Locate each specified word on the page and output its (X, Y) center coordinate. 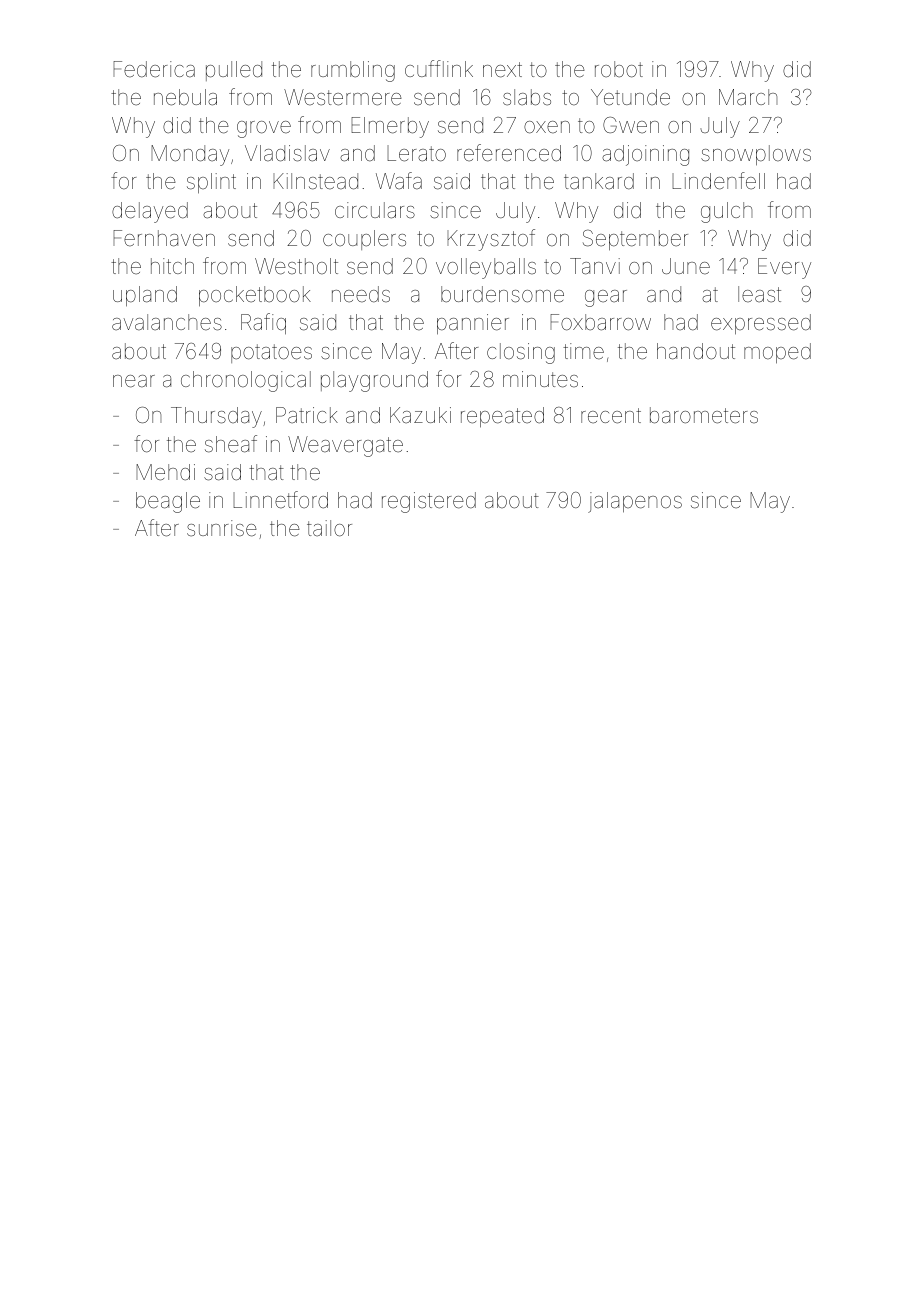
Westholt (296, 266)
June (686, 266)
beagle (168, 502)
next (502, 70)
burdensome (502, 294)
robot (619, 69)
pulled (234, 71)
